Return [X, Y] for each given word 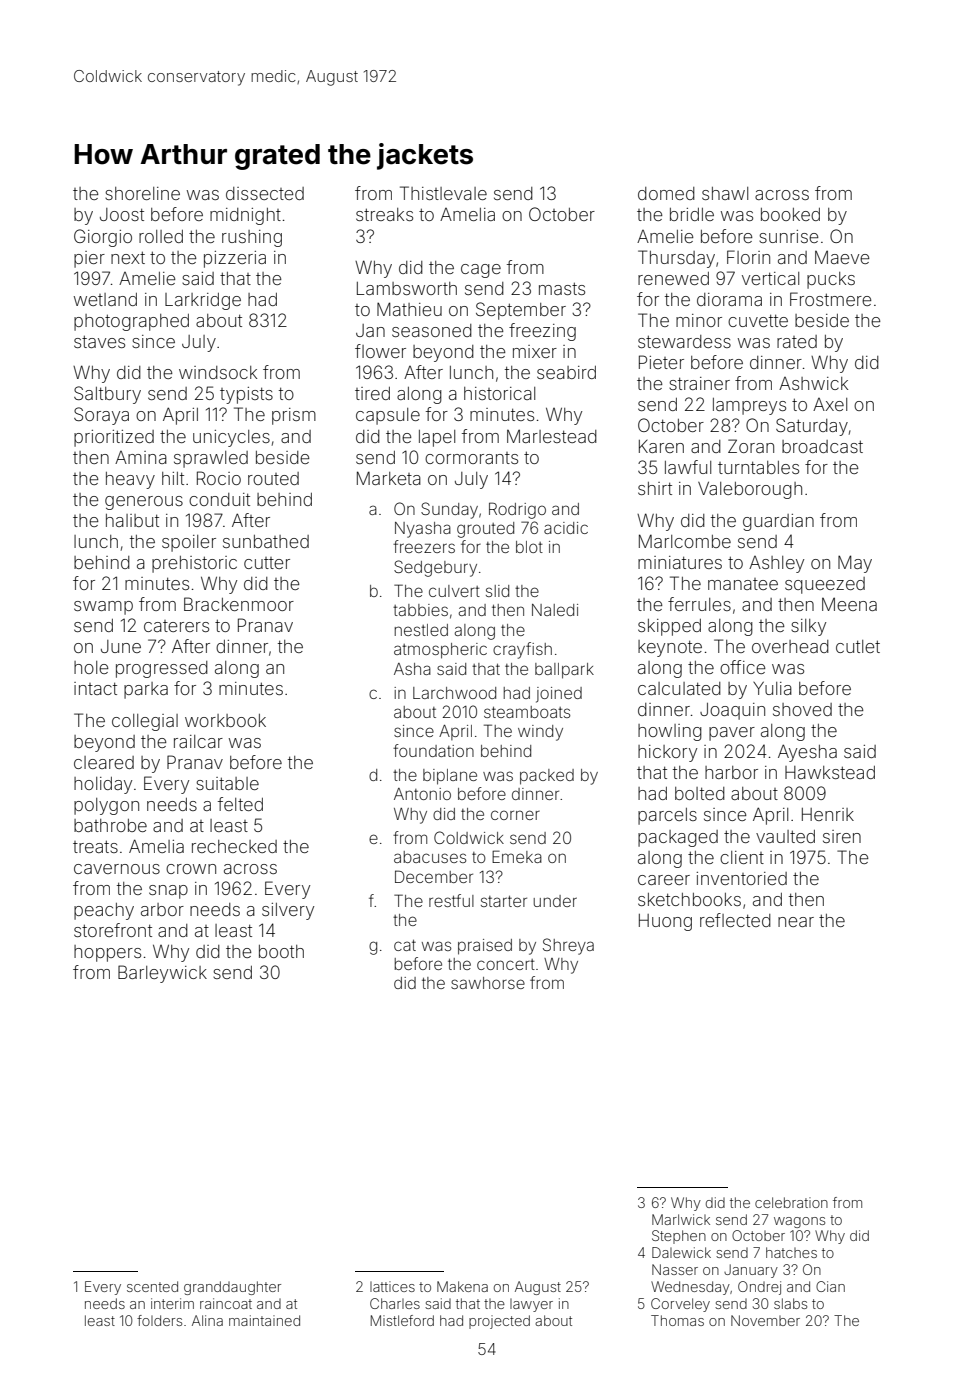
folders [159, 1320]
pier [89, 259]
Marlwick [681, 1219]
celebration [791, 1202]
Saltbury [107, 395]
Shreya [568, 946]
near [796, 922]
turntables [758, 467]
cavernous [117, 869]
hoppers [107, 953]
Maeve [842, 257]
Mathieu [409, 309]
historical [499, 393]
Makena [462, 1286]
